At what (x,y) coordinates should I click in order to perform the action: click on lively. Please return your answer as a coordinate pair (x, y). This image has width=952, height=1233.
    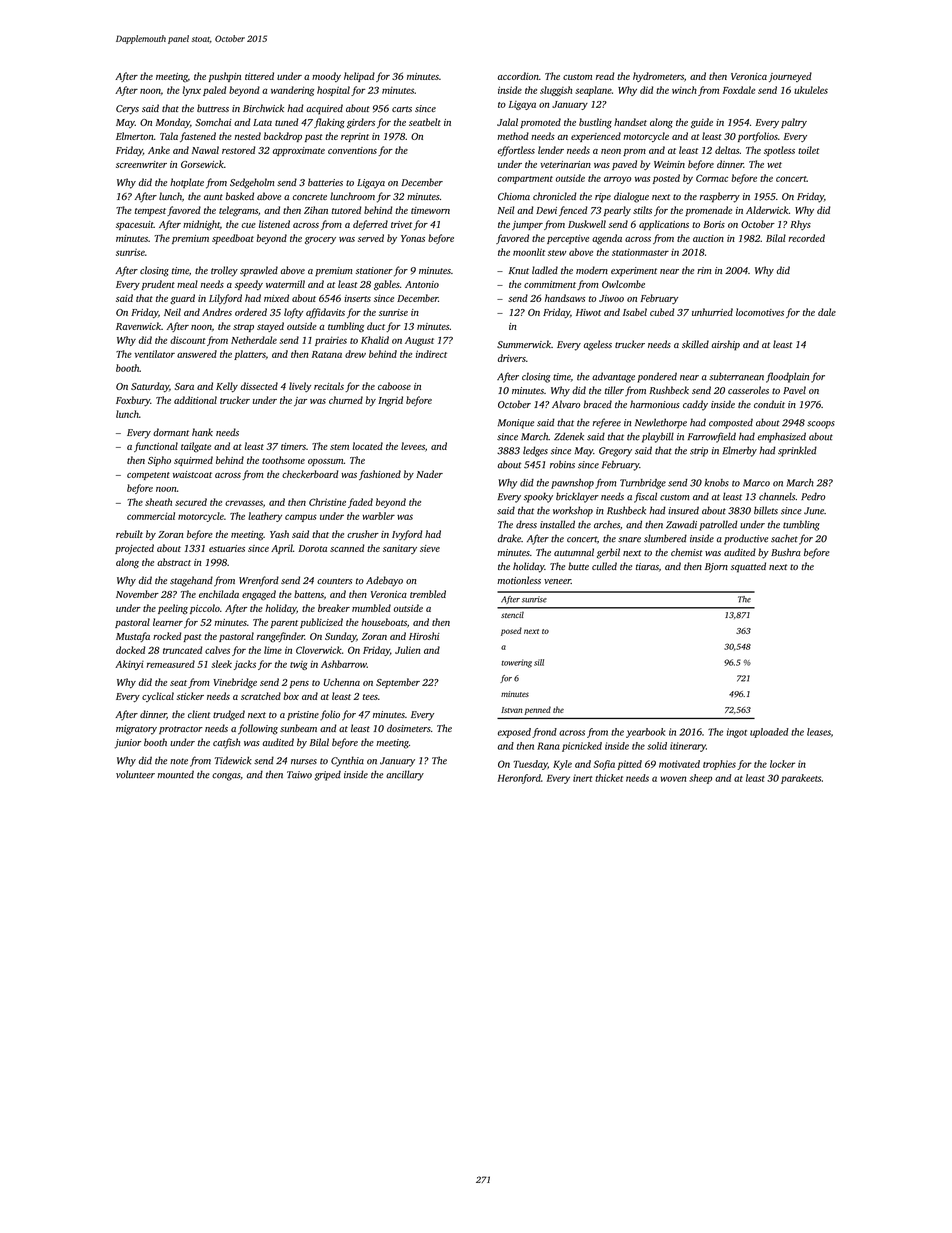
    Looking at the image, I should click on (300, 387).
